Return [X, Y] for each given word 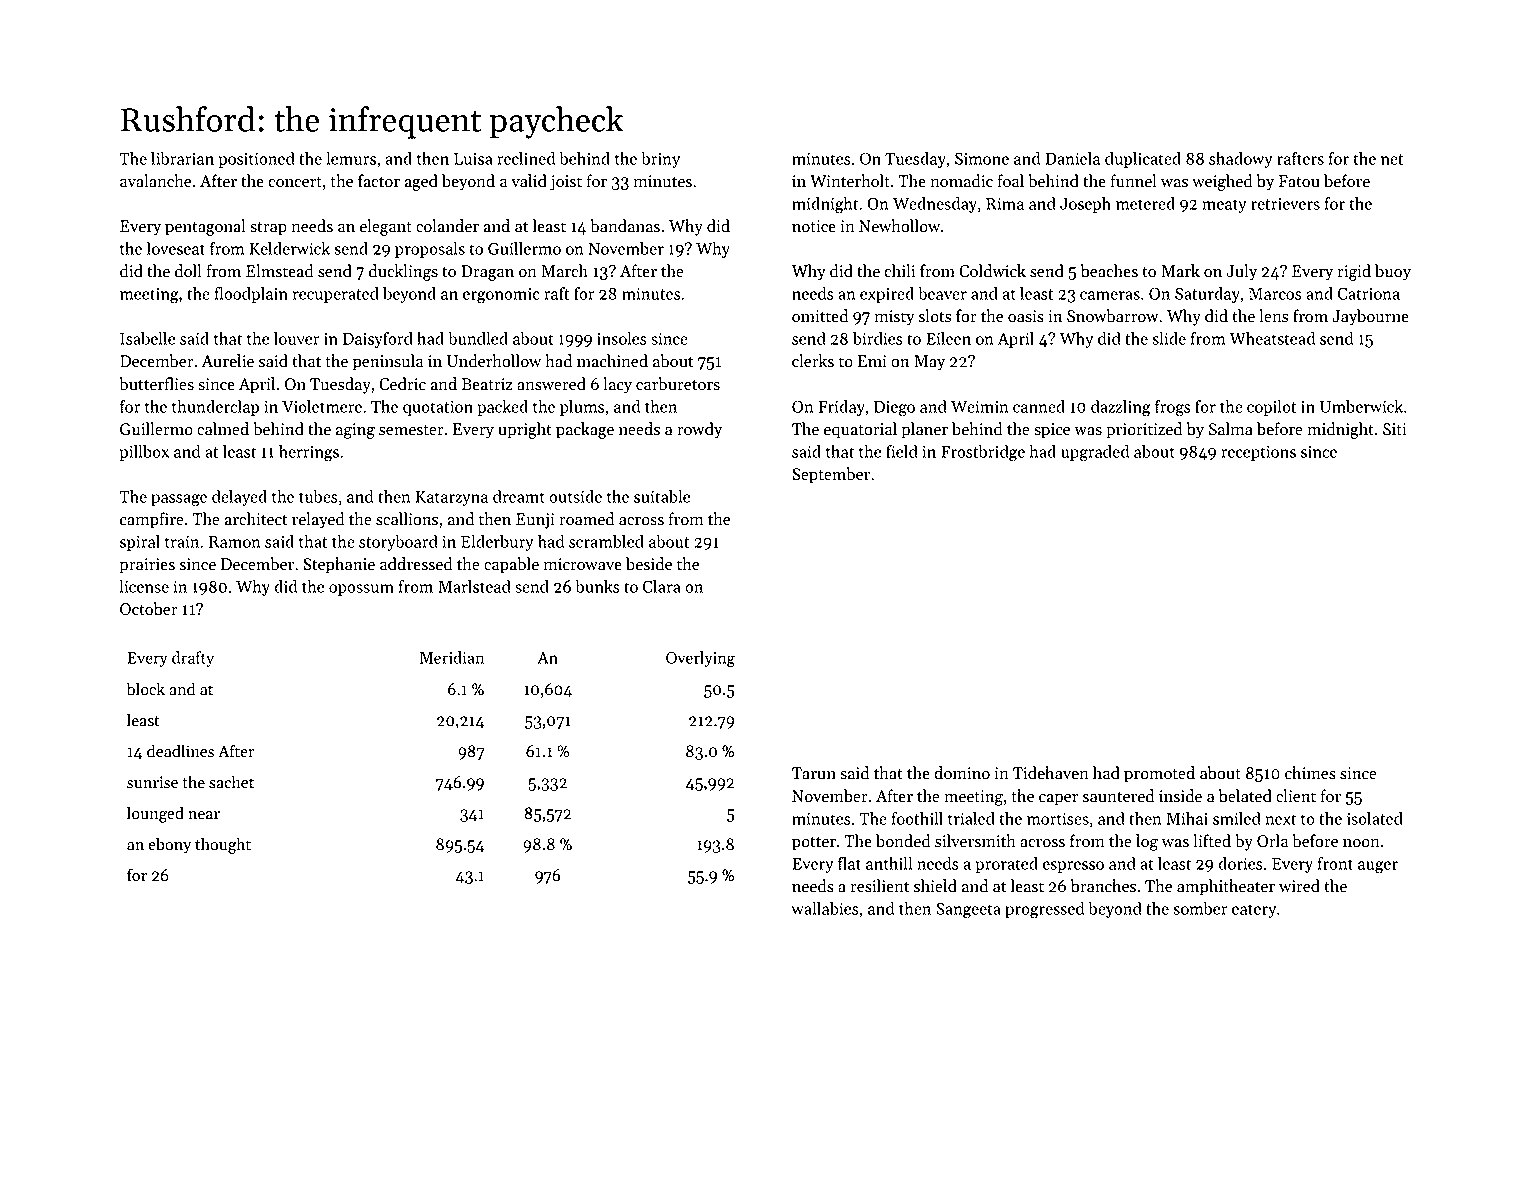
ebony [169, 845]
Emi [872, 361]
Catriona [1369, 293]
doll [188, 271]
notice [814, 226]
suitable [662, 496]
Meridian [452, 657]
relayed [318, 520]
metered [1145, 203]
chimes [1310, 773]
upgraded [1095, 453]
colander [447, 226]
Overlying [700, 659]
